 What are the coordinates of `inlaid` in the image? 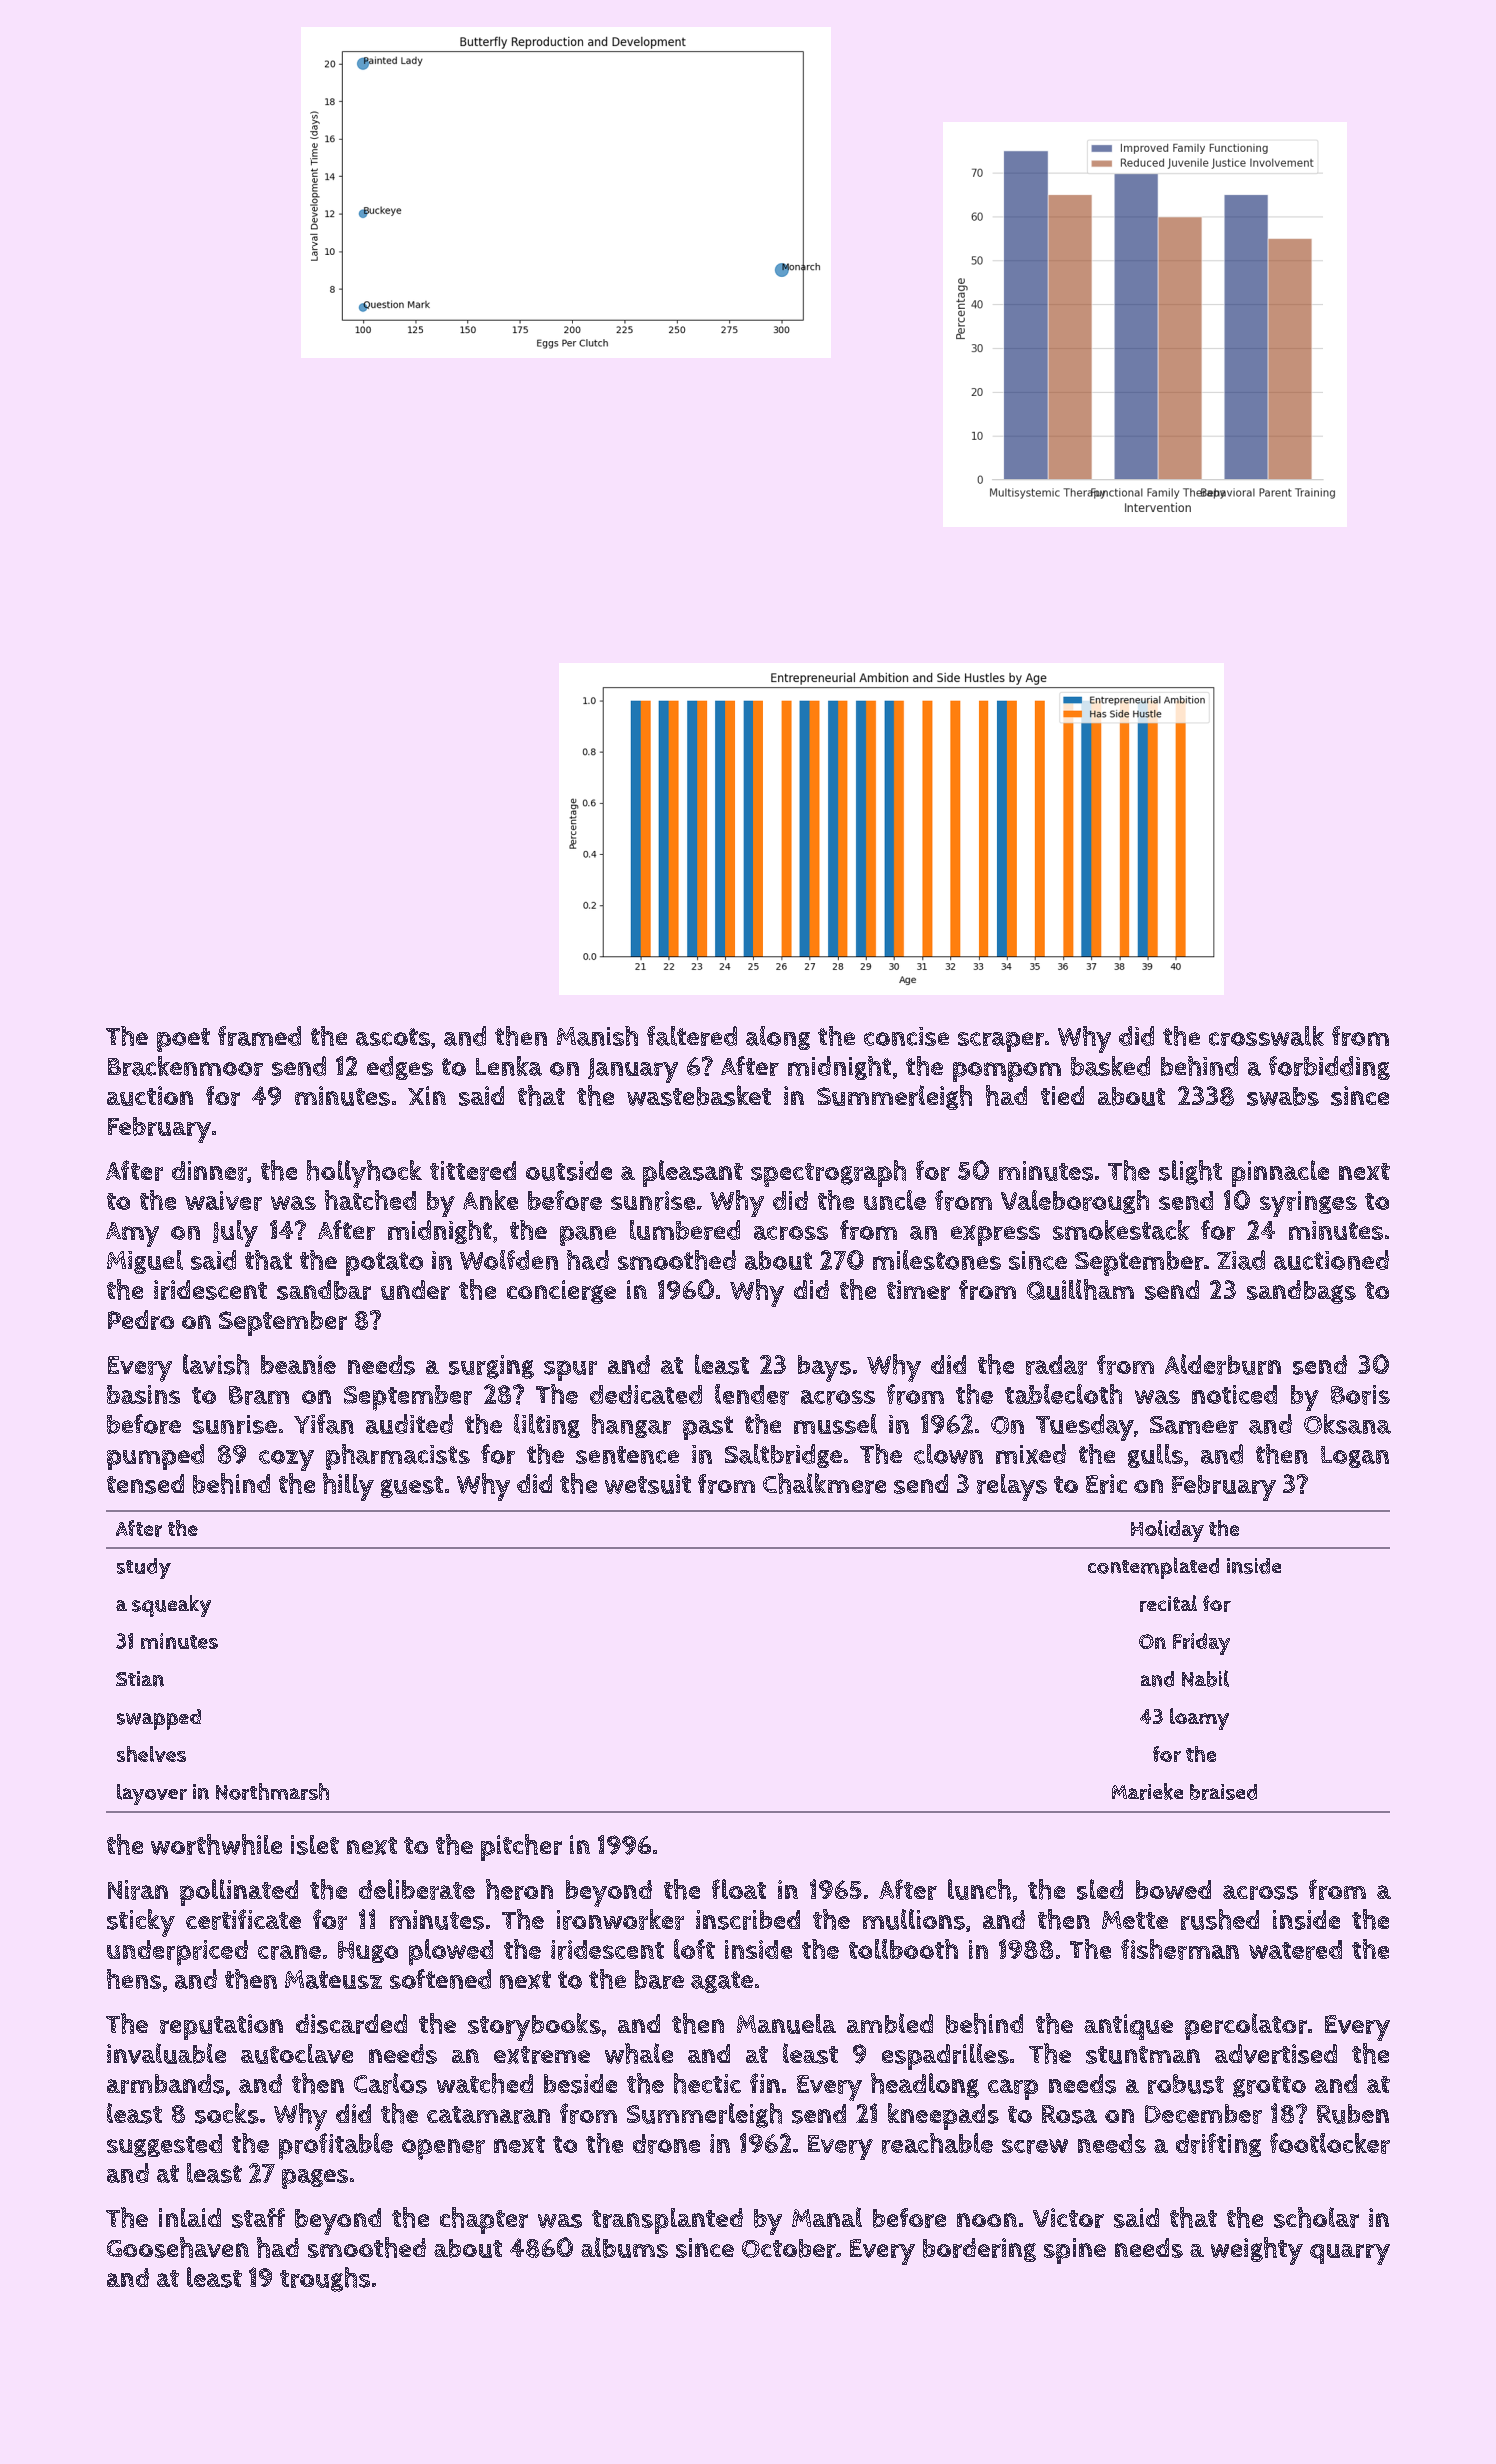 It's located at (190, 2217).
